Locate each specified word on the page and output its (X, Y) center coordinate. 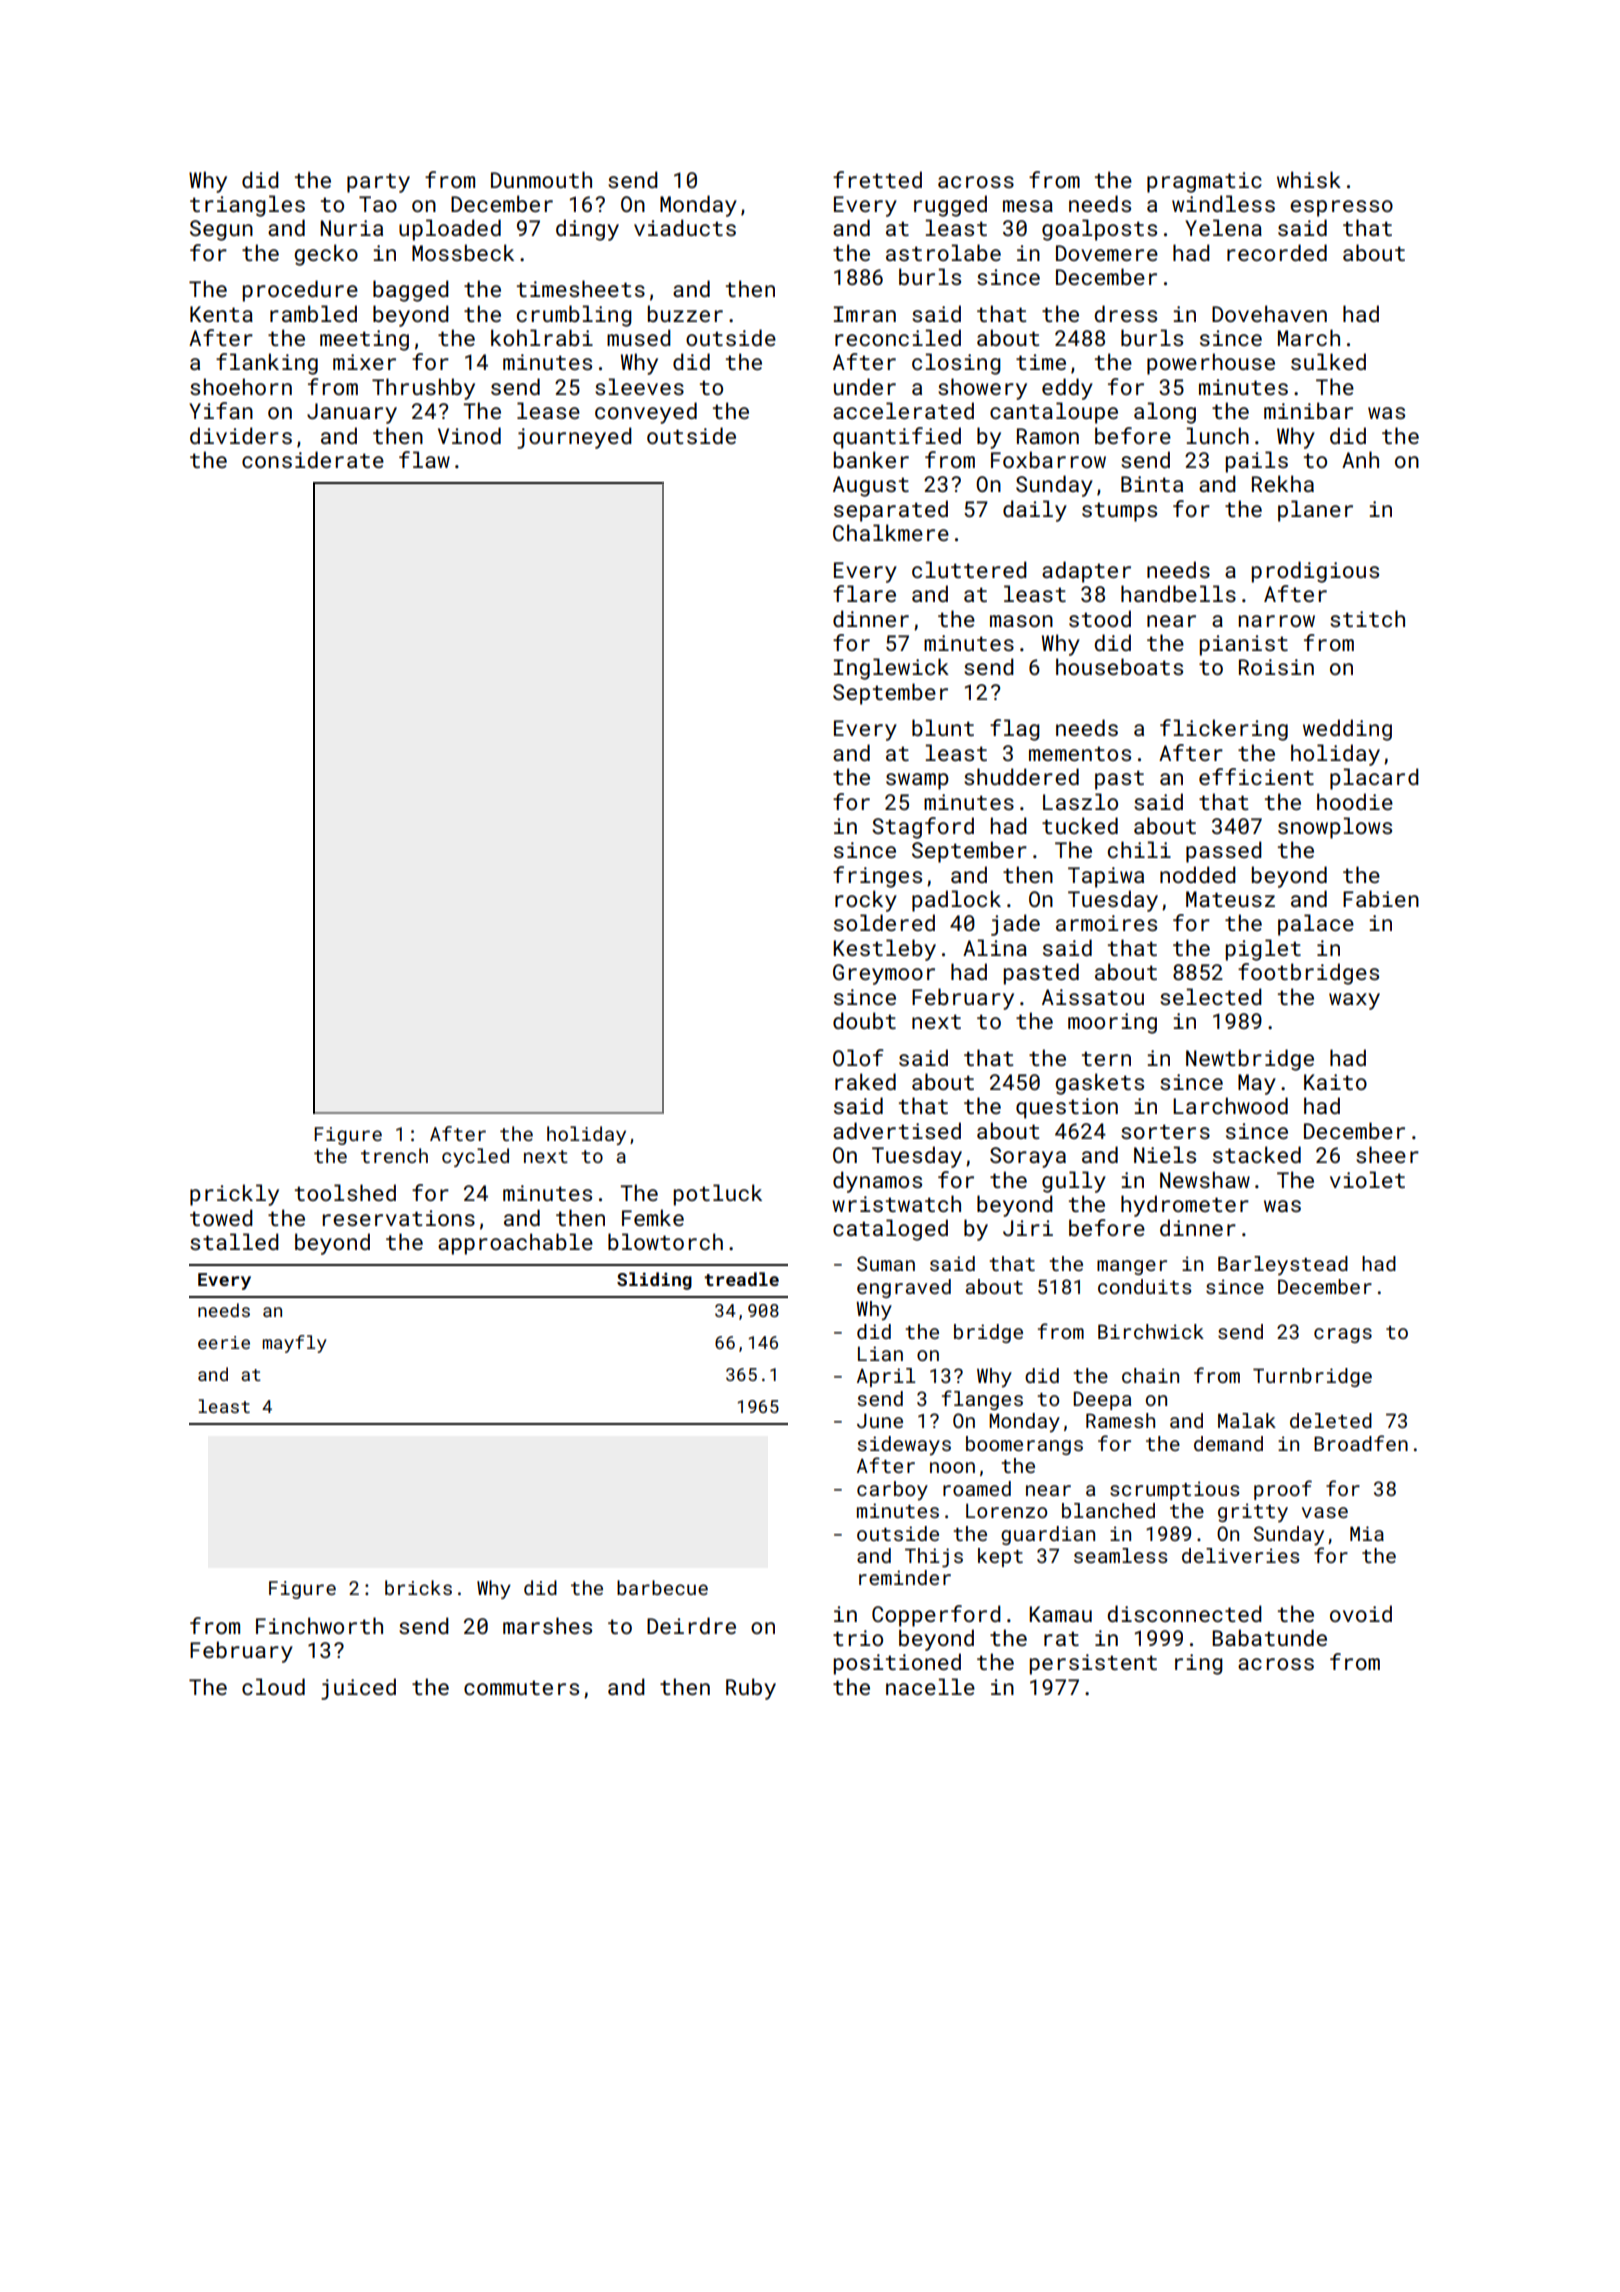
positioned (897, 1664)
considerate (313, 459)
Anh (1360, 459)
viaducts (685, 227)
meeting (364, 340)
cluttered (969, 569)
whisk (1309, 179)
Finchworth (319, 1625)
